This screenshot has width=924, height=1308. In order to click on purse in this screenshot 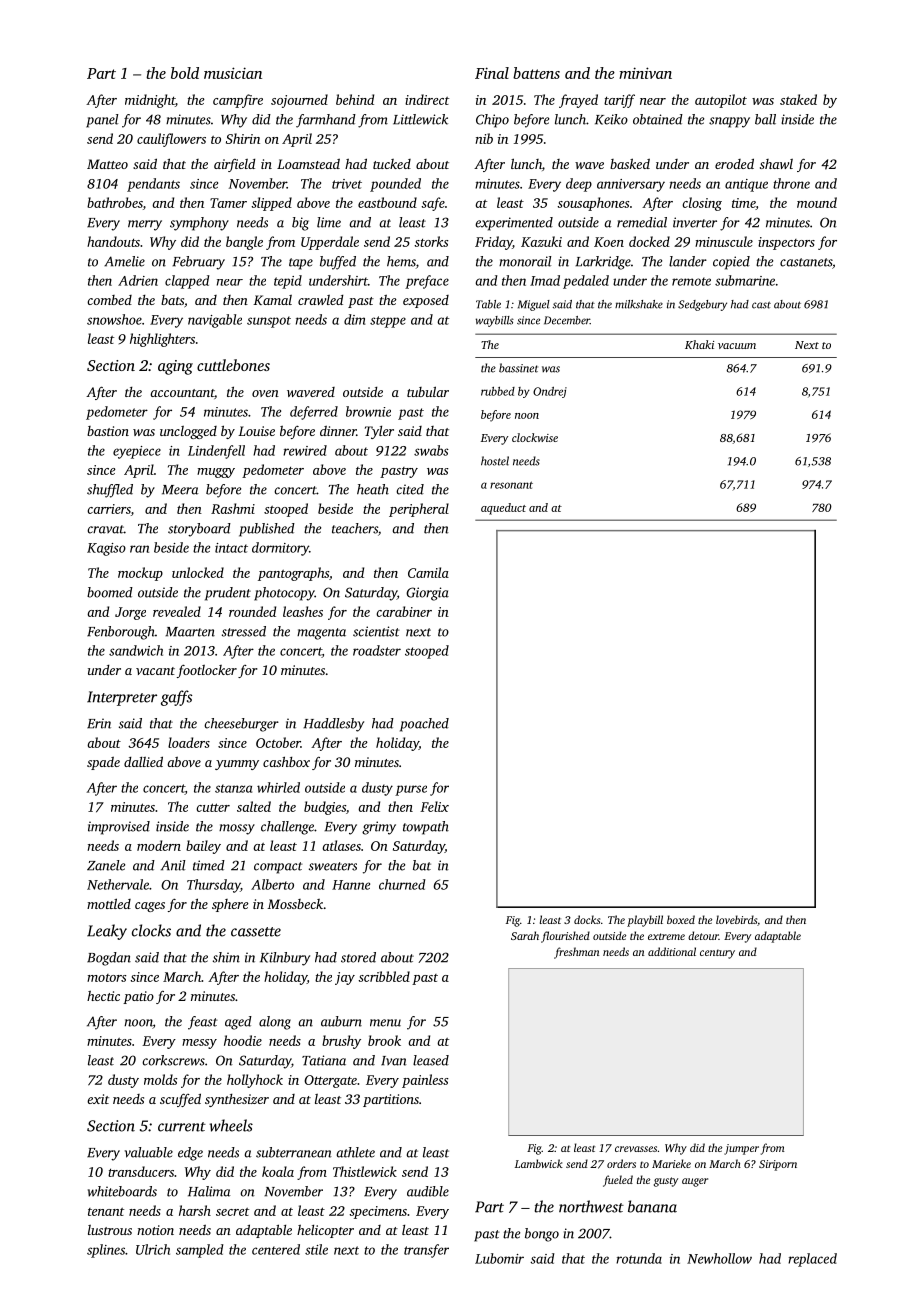, I will do `click(411, 790)`.
